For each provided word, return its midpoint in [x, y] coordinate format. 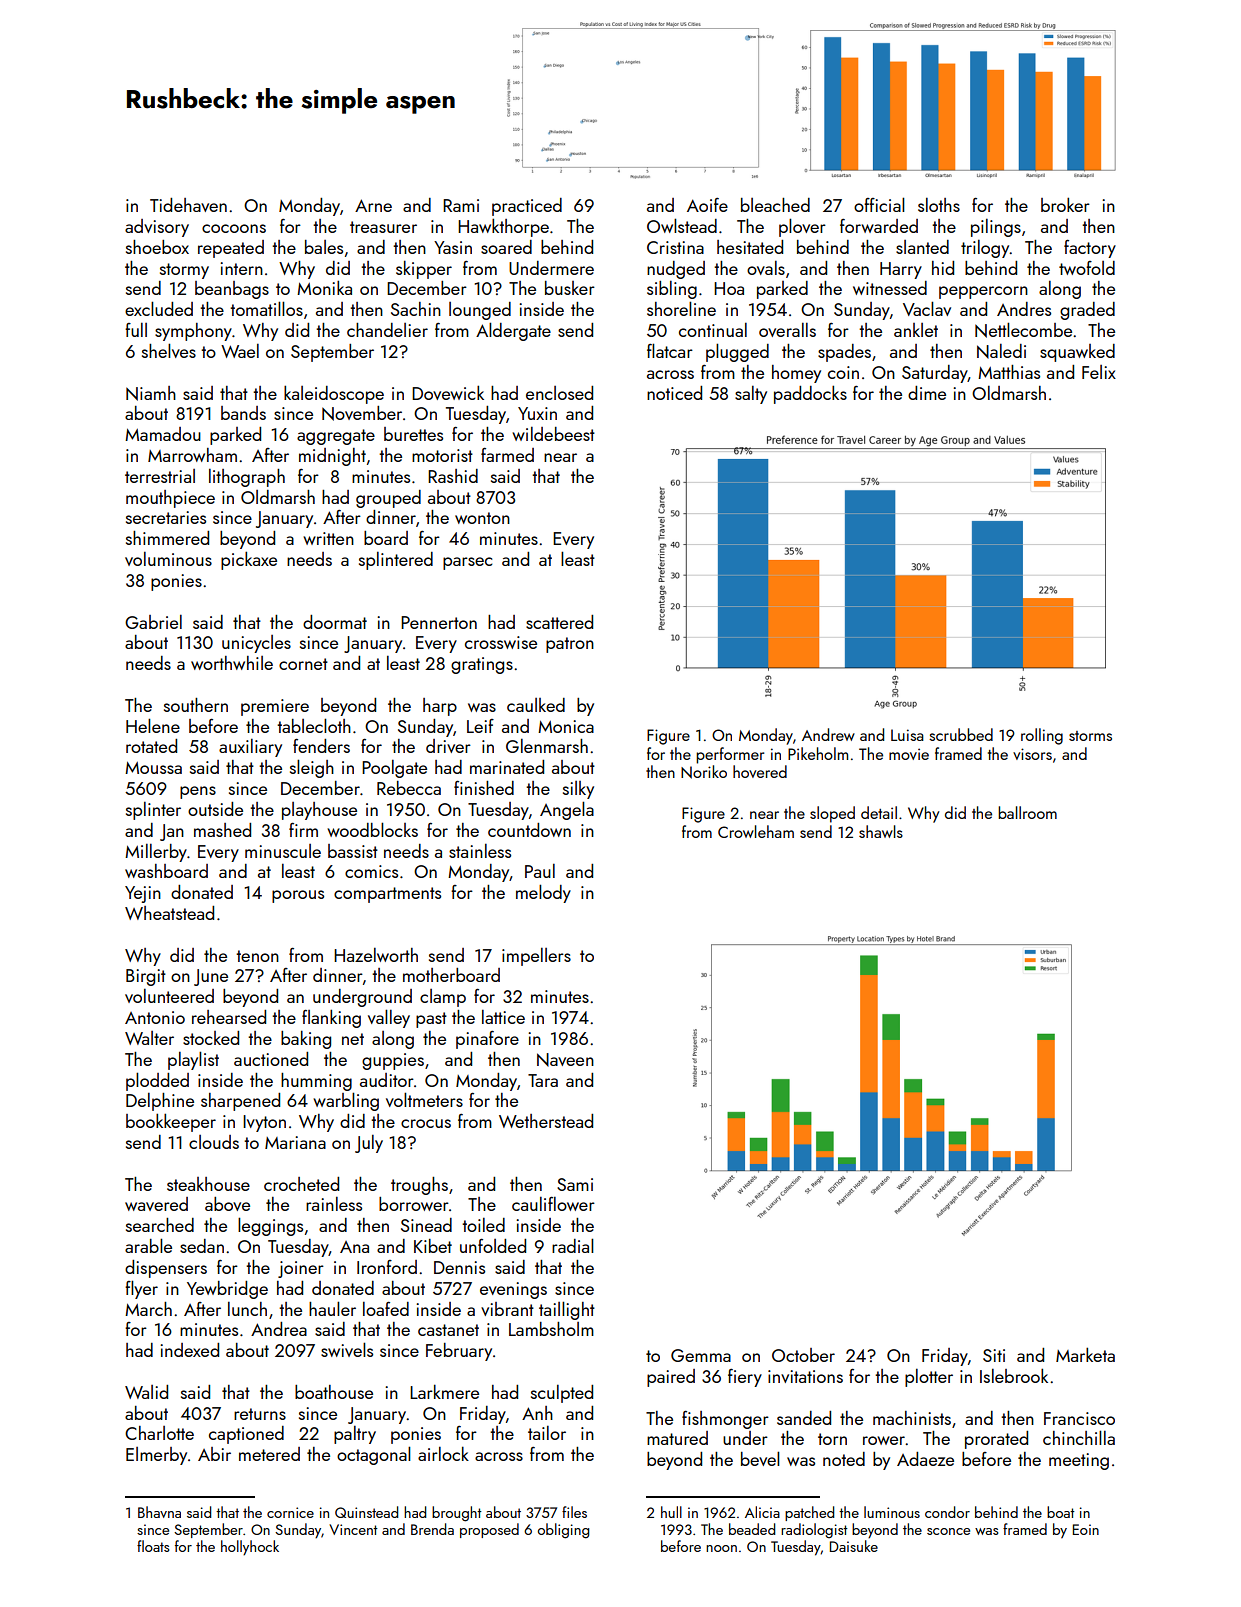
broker [1065, 204]
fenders [321, 746]
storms [1090, 736]
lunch [247, 1309]
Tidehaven [188, 205]
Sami [575, 1184]
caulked [536, 705]
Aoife [707, 205]
